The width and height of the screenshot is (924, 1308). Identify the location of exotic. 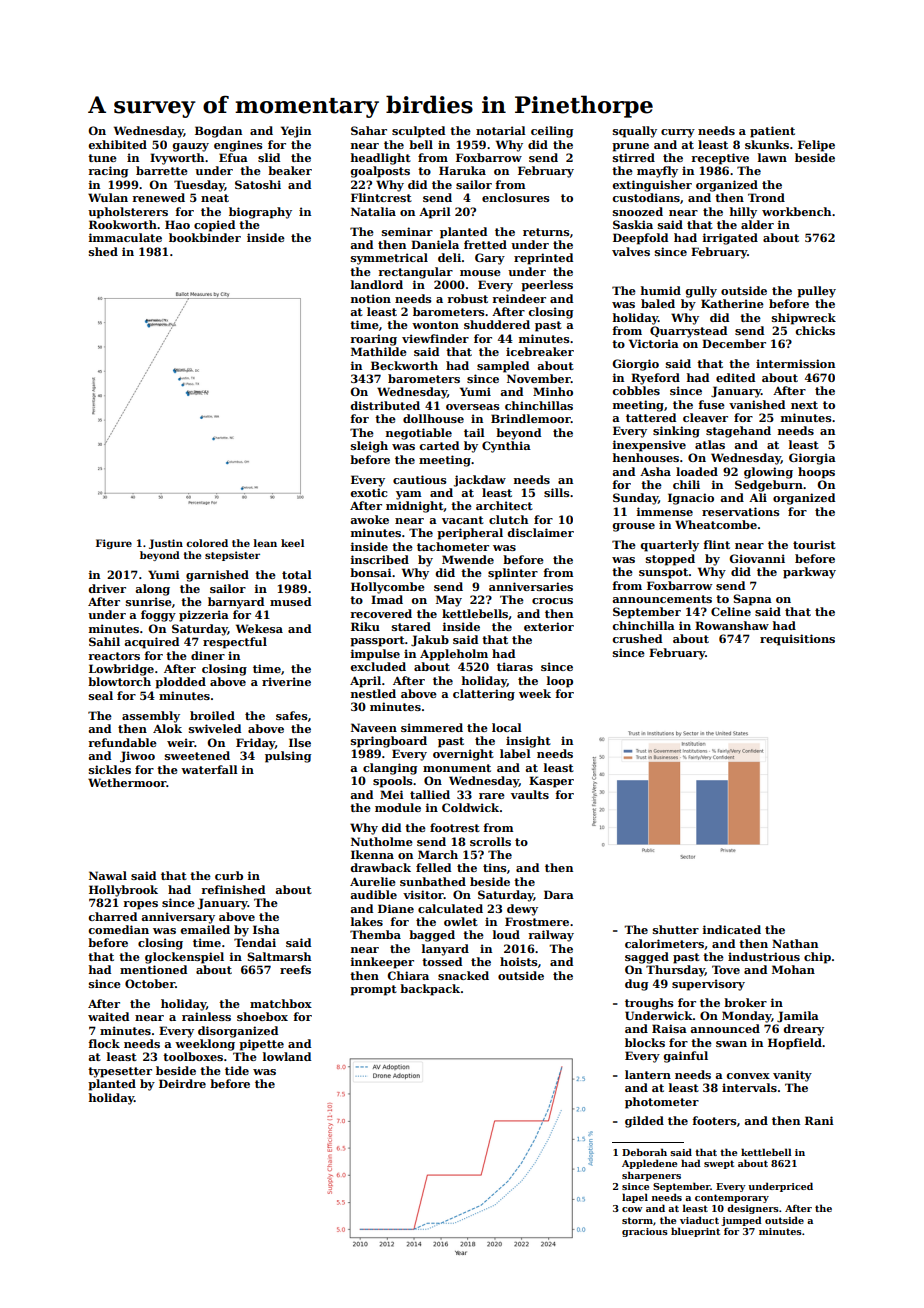
(369, 492).
